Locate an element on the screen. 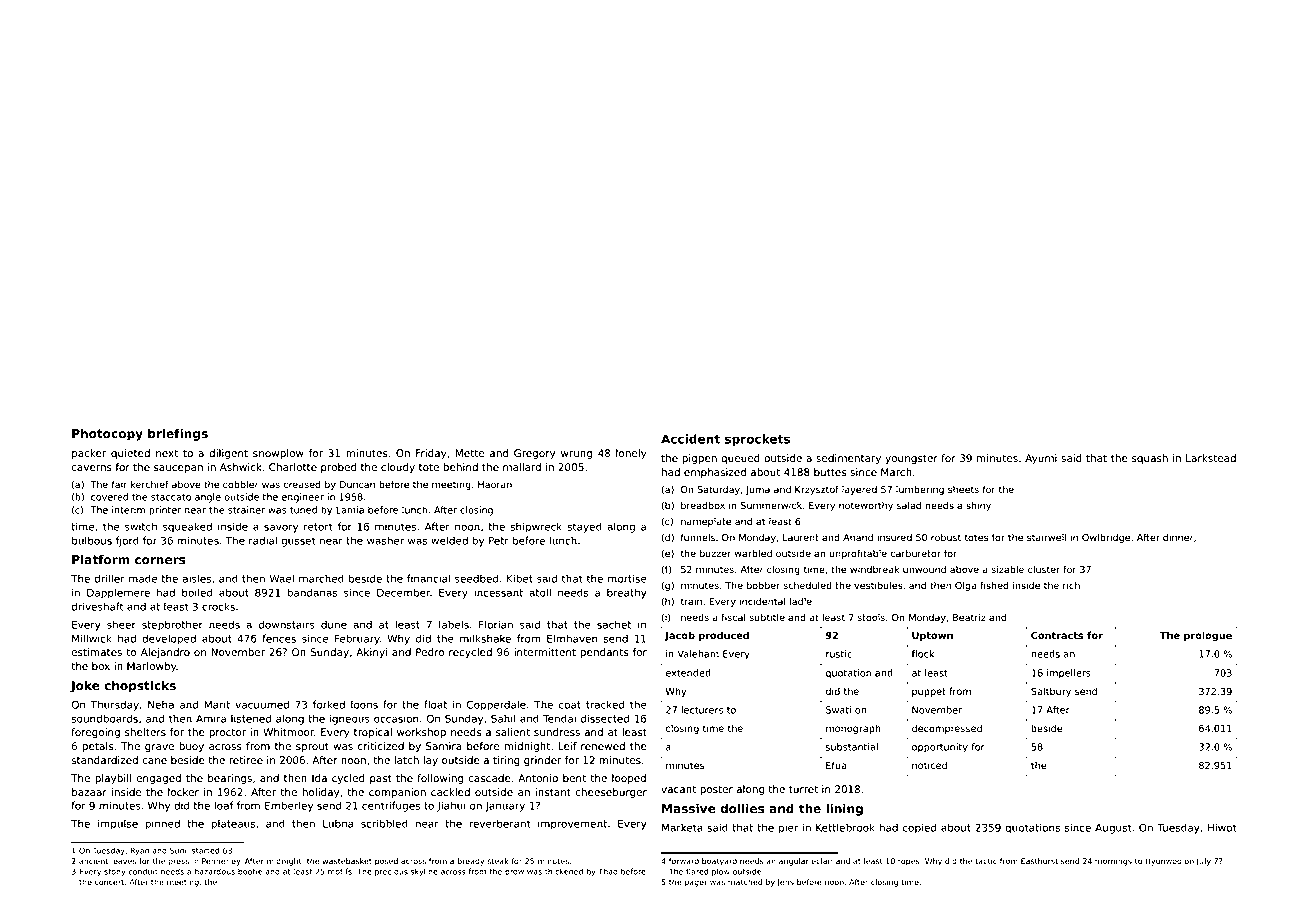 The width and height of the screenshot is (1308, 924). opportunity is located at coordinates (940, 748).
